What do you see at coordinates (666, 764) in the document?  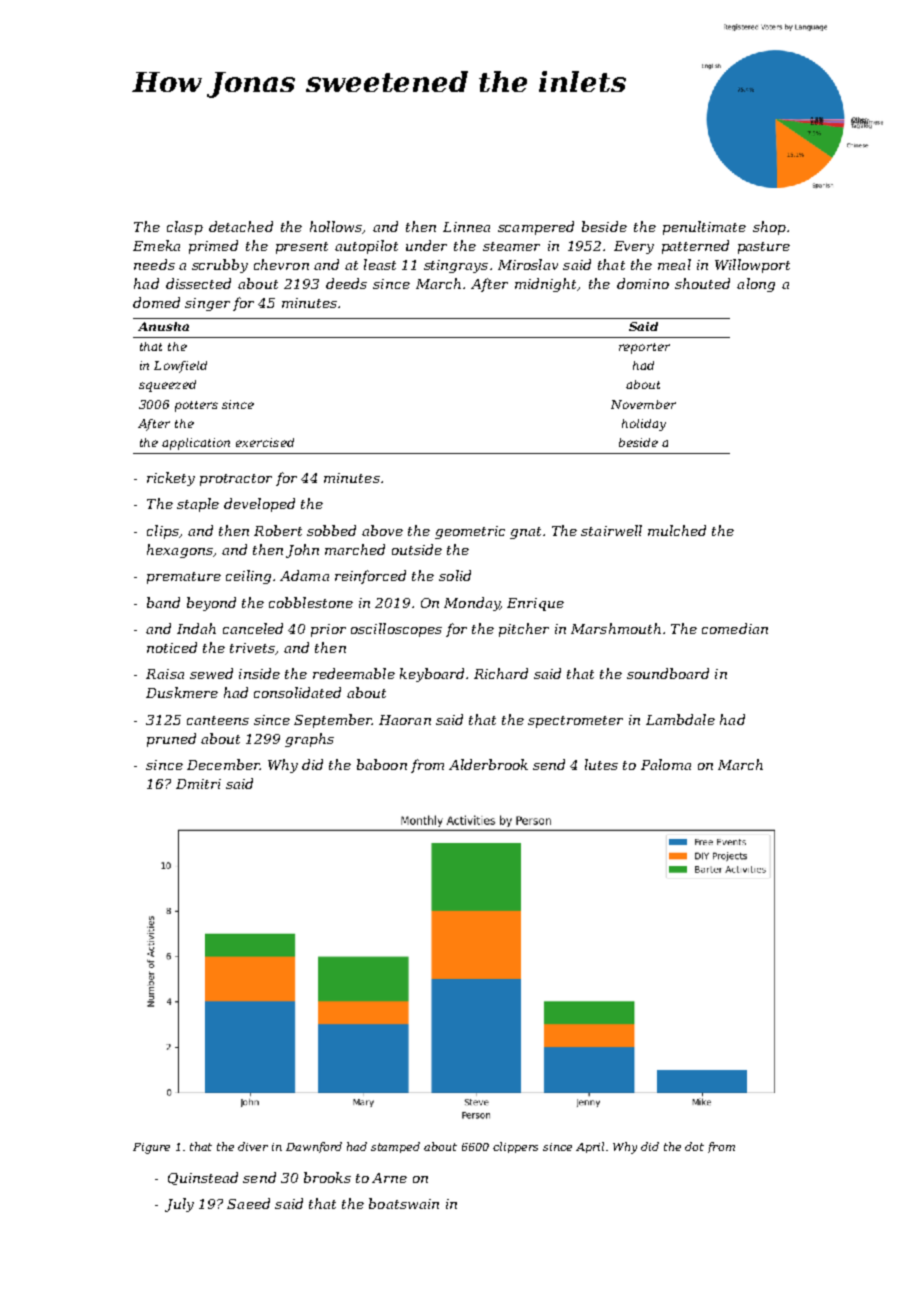 I see `Paloma` at bounding box center [666, 764].
